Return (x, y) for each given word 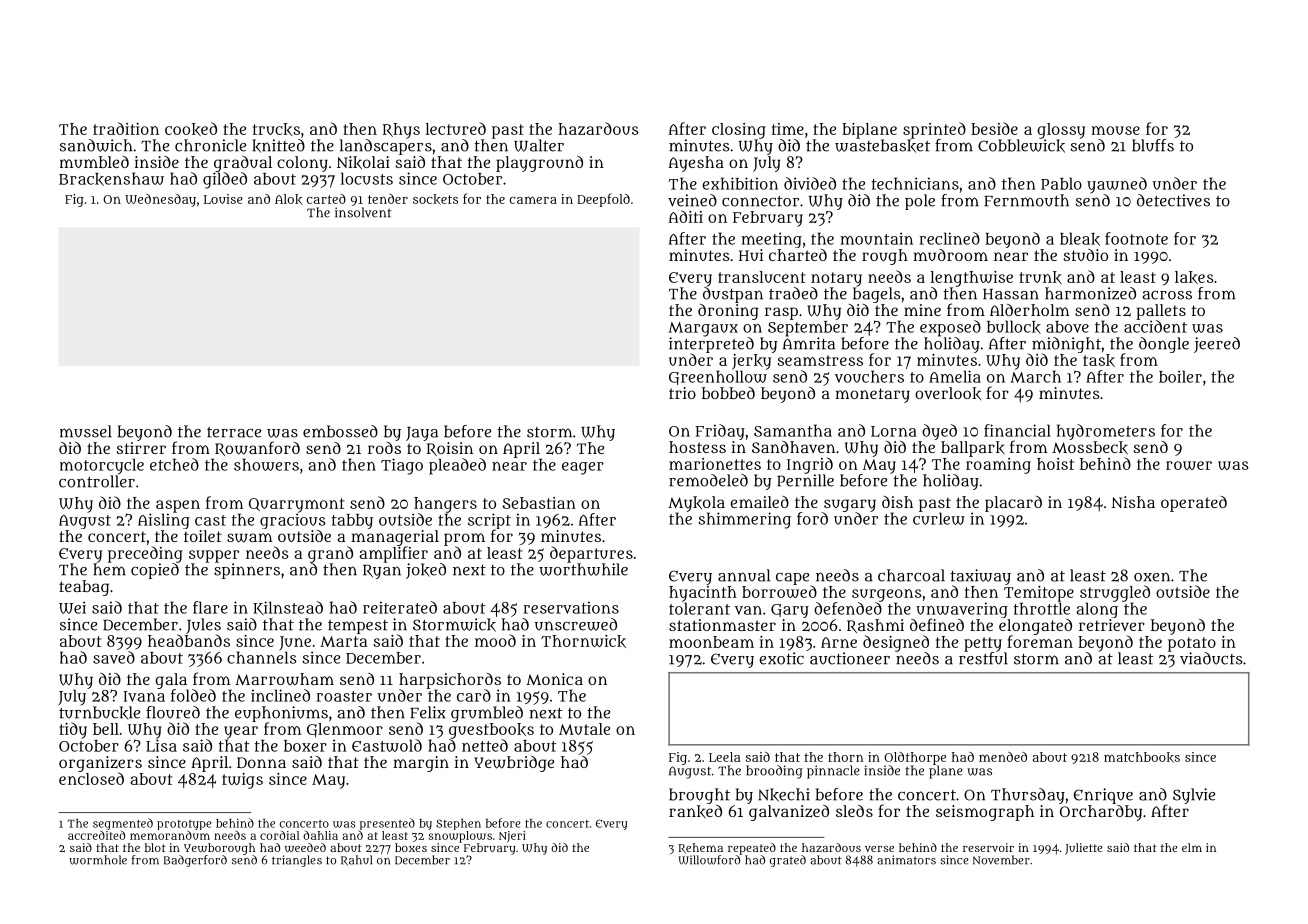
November (1001, 860)
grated (788, 861)
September (808, 329)
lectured (456, 128)
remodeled (708, 480)
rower (1189, 465)
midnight (1066, 345)
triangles (297, 861)
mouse (1115, 130)
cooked (191, 129)
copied (155, 571)
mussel (86, 431)
